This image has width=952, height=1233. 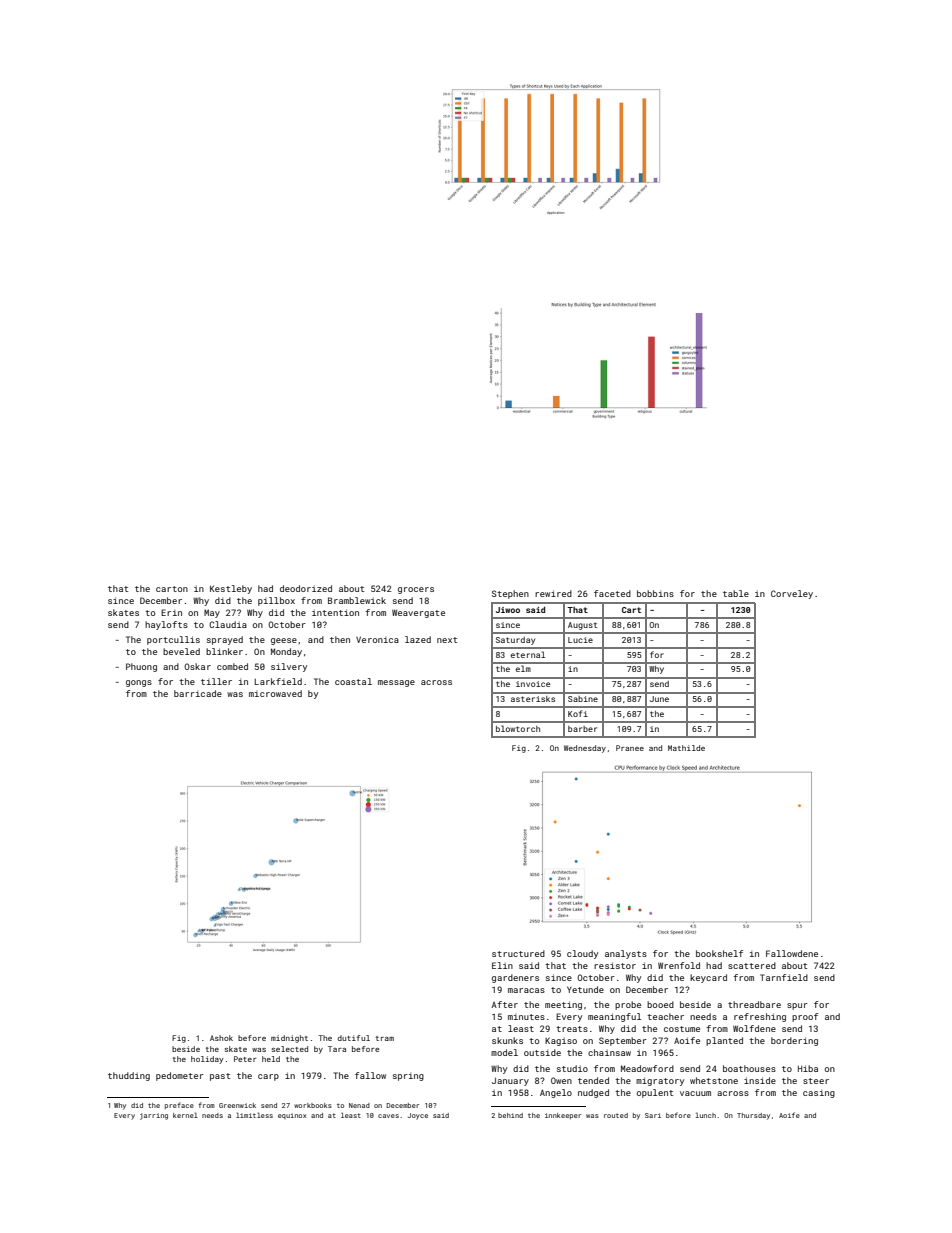 I want to click on structured, so click(x=518, y=953).
